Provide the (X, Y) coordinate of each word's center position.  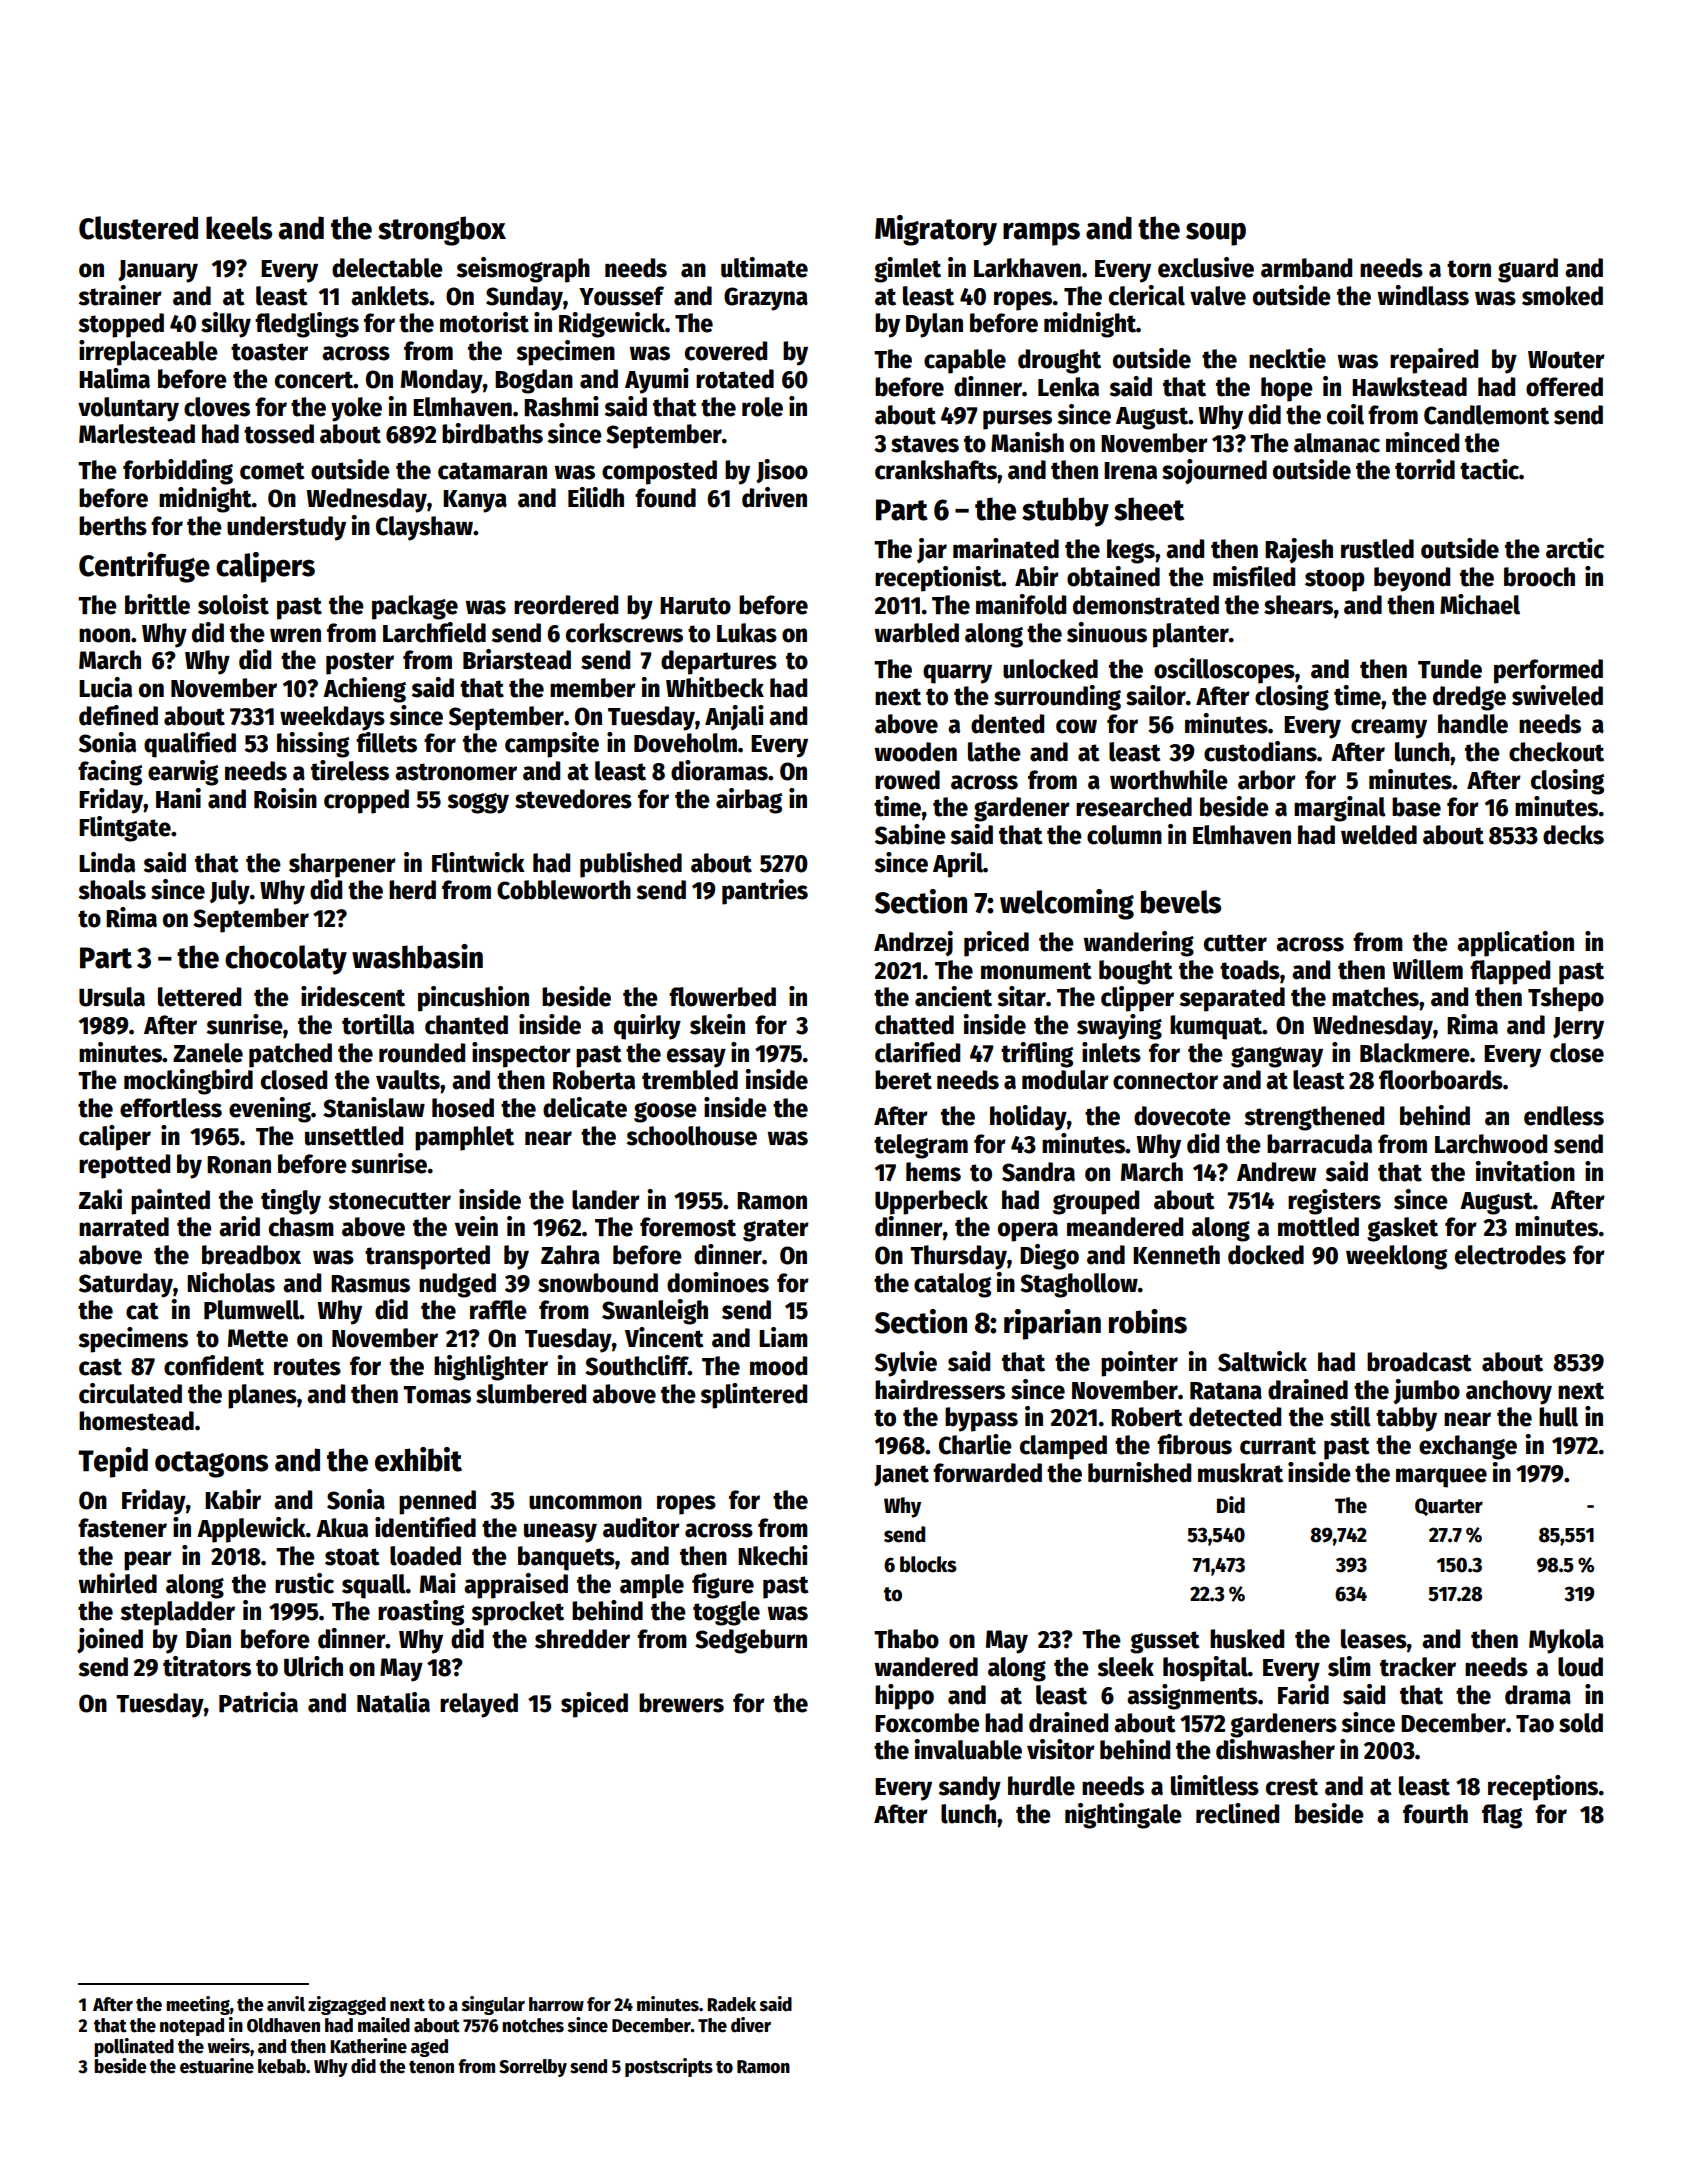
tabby (1406, 1419)
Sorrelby (533, 2068)
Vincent (664, 1337)
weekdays (332, 718)
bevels (1181, 902)
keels (239, 228)
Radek (731, 2004)
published (631, 865)
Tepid (113, 1462)
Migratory (936, 230)
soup (1216, 234)
